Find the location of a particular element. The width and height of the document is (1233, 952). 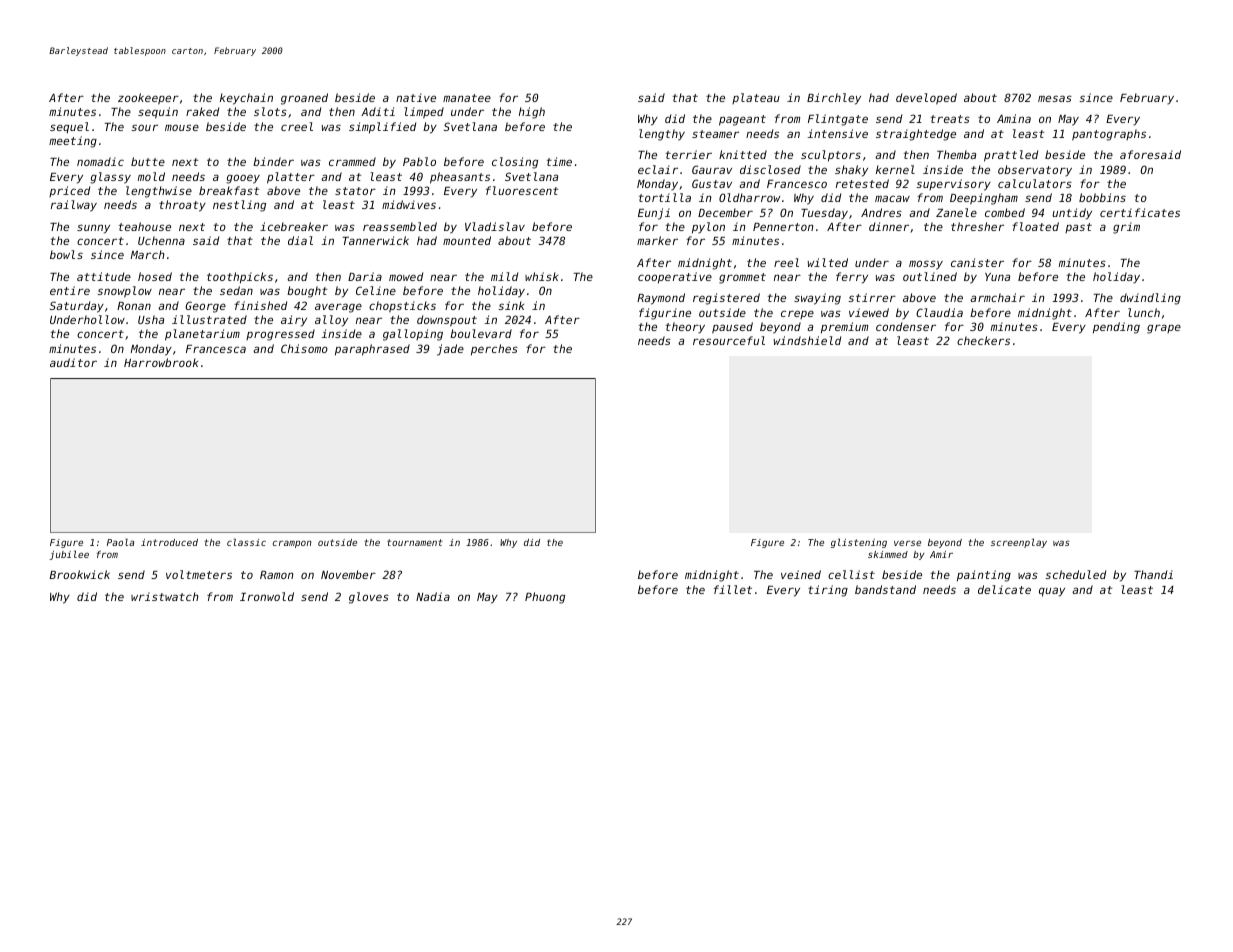

manatee is located at coordinates (467, 98).
